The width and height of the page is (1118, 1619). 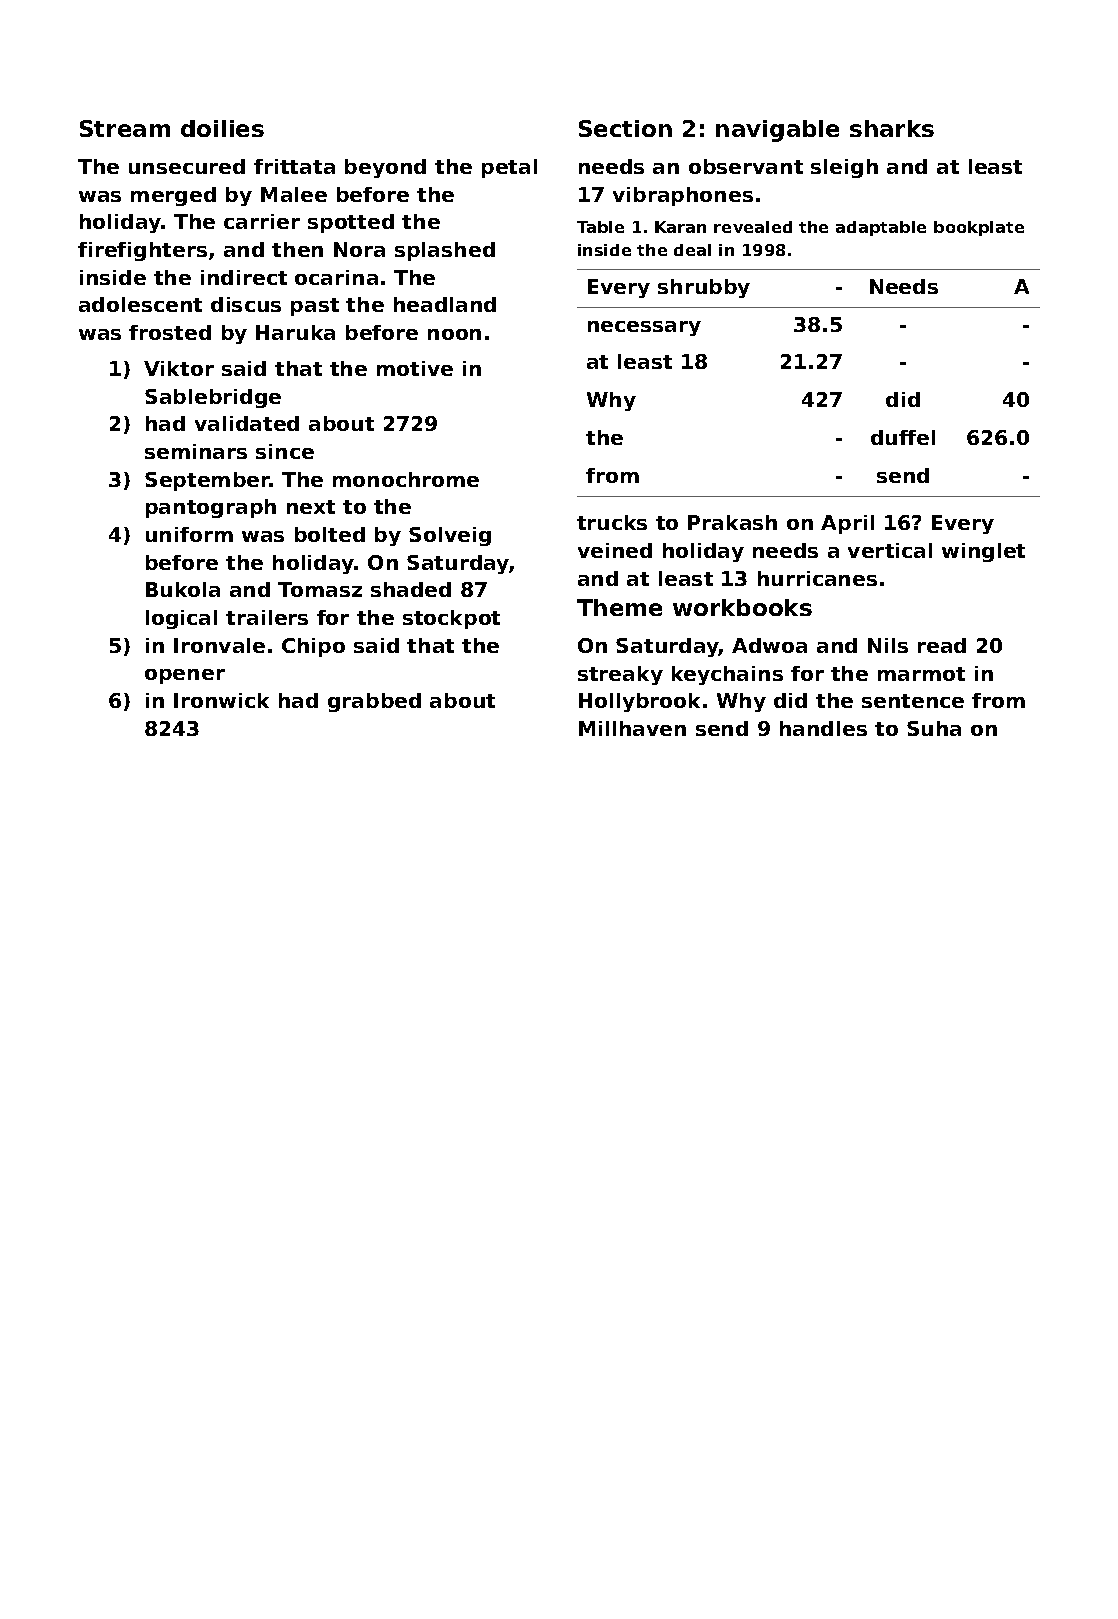 What do you see at coordinates (979, 228) in the page?
I see `bookplate` at bounding box center [979, 228].
